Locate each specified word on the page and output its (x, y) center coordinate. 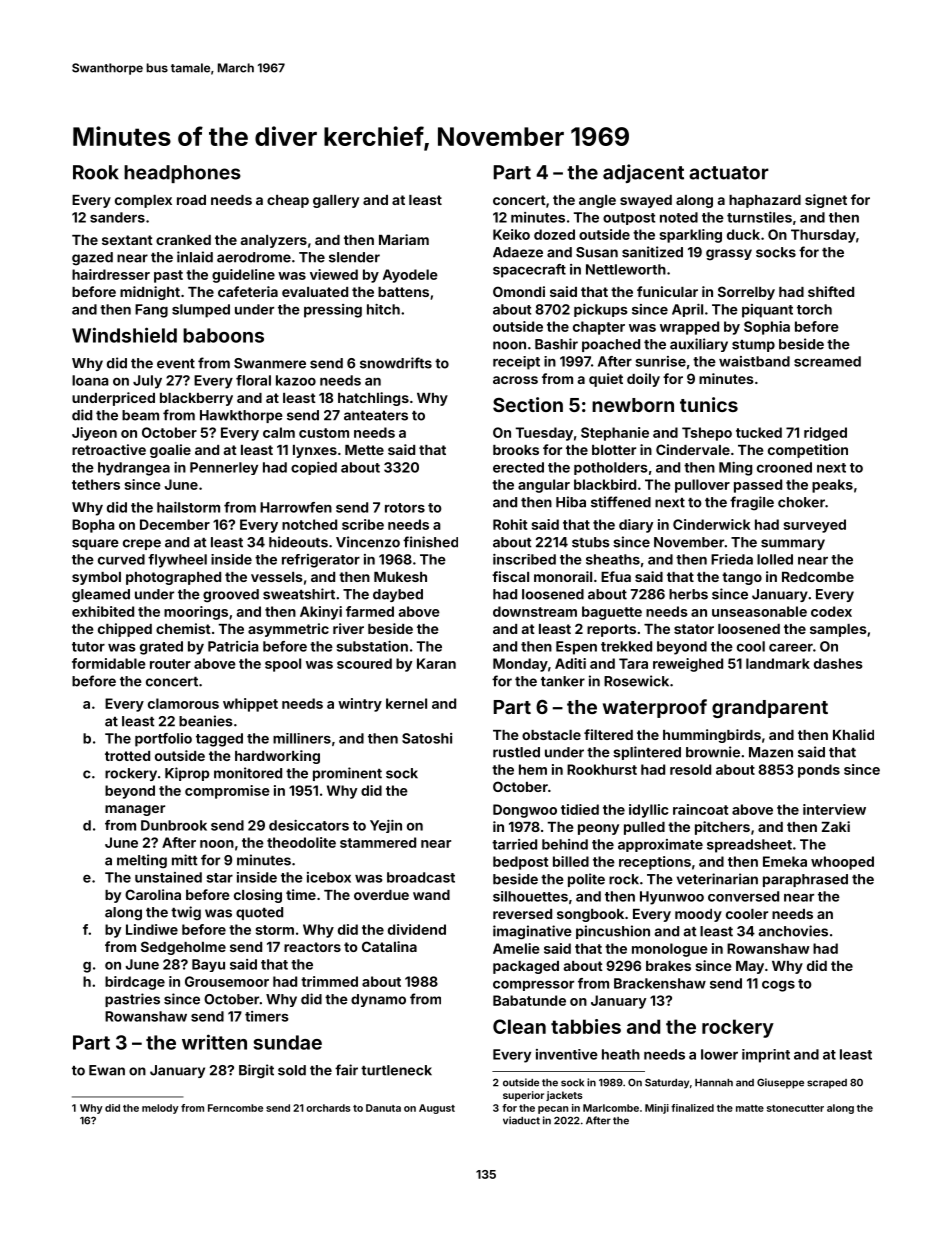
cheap (288, 201)
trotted (127, 756)
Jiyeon (94, 434)
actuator (729, 173)
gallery (336, 201)
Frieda (732, 559)
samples (838, 630)
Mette (364, 450)
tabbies (586, 1026)
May (750, 967)
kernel (406, 703)
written (214, 1042)
